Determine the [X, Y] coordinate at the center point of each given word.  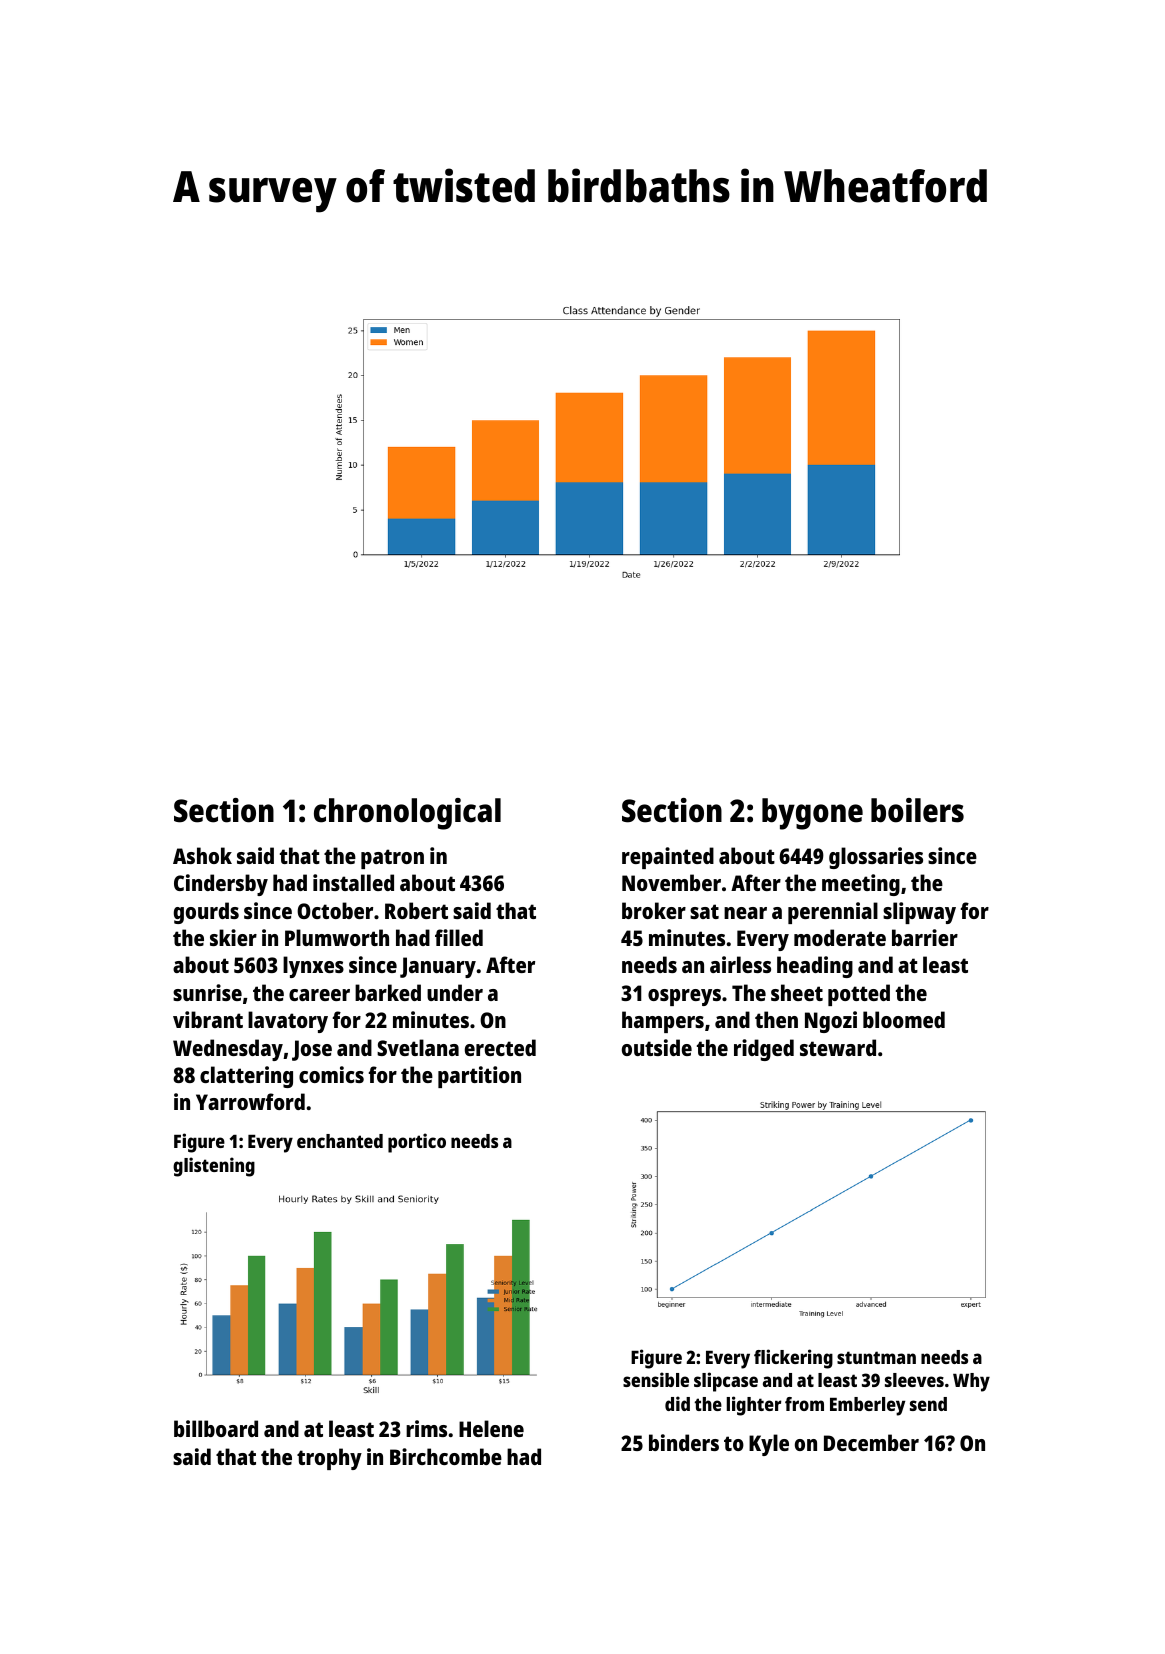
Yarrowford [250, 1101]
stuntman [876, 1357]
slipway [919, 913]
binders [684, 1442]
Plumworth [337, 937]
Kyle [769, 1445]
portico [417, 1143]
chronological [407, 814]
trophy [329, 1459]
